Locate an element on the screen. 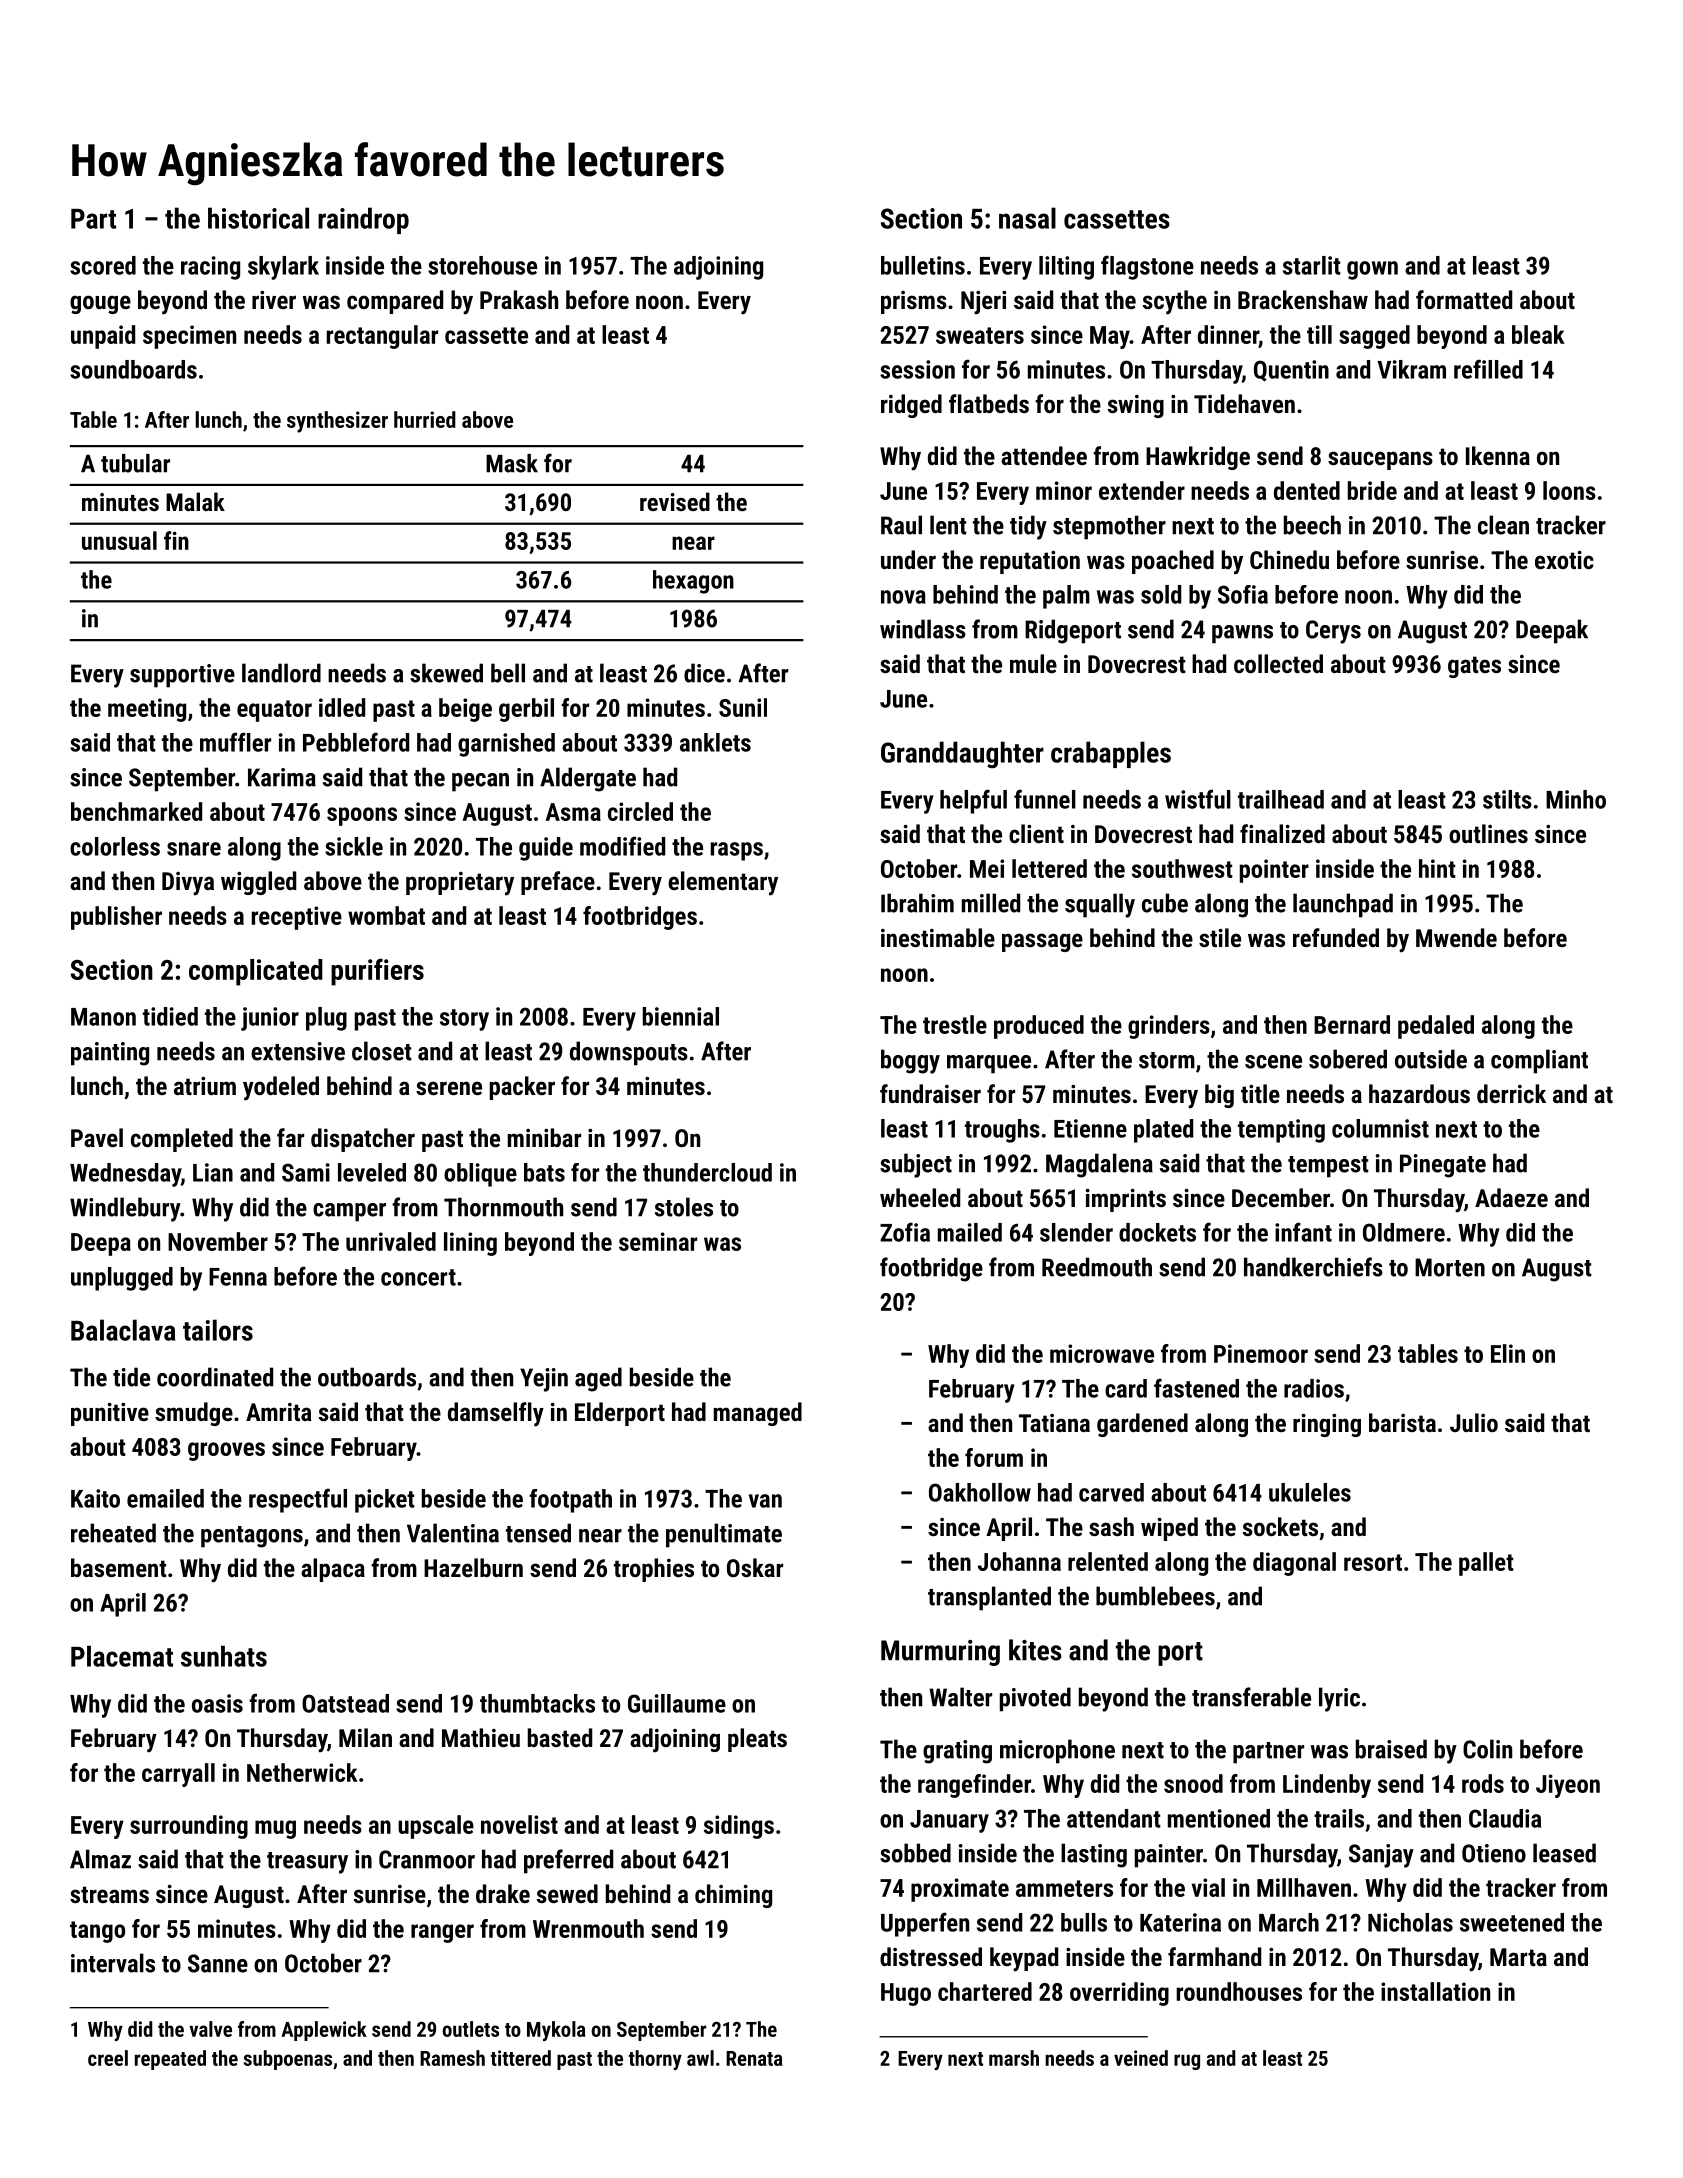 The width and height of the screenshot is (1683, 2178). upscale is located at coordinates (436, 1827).
